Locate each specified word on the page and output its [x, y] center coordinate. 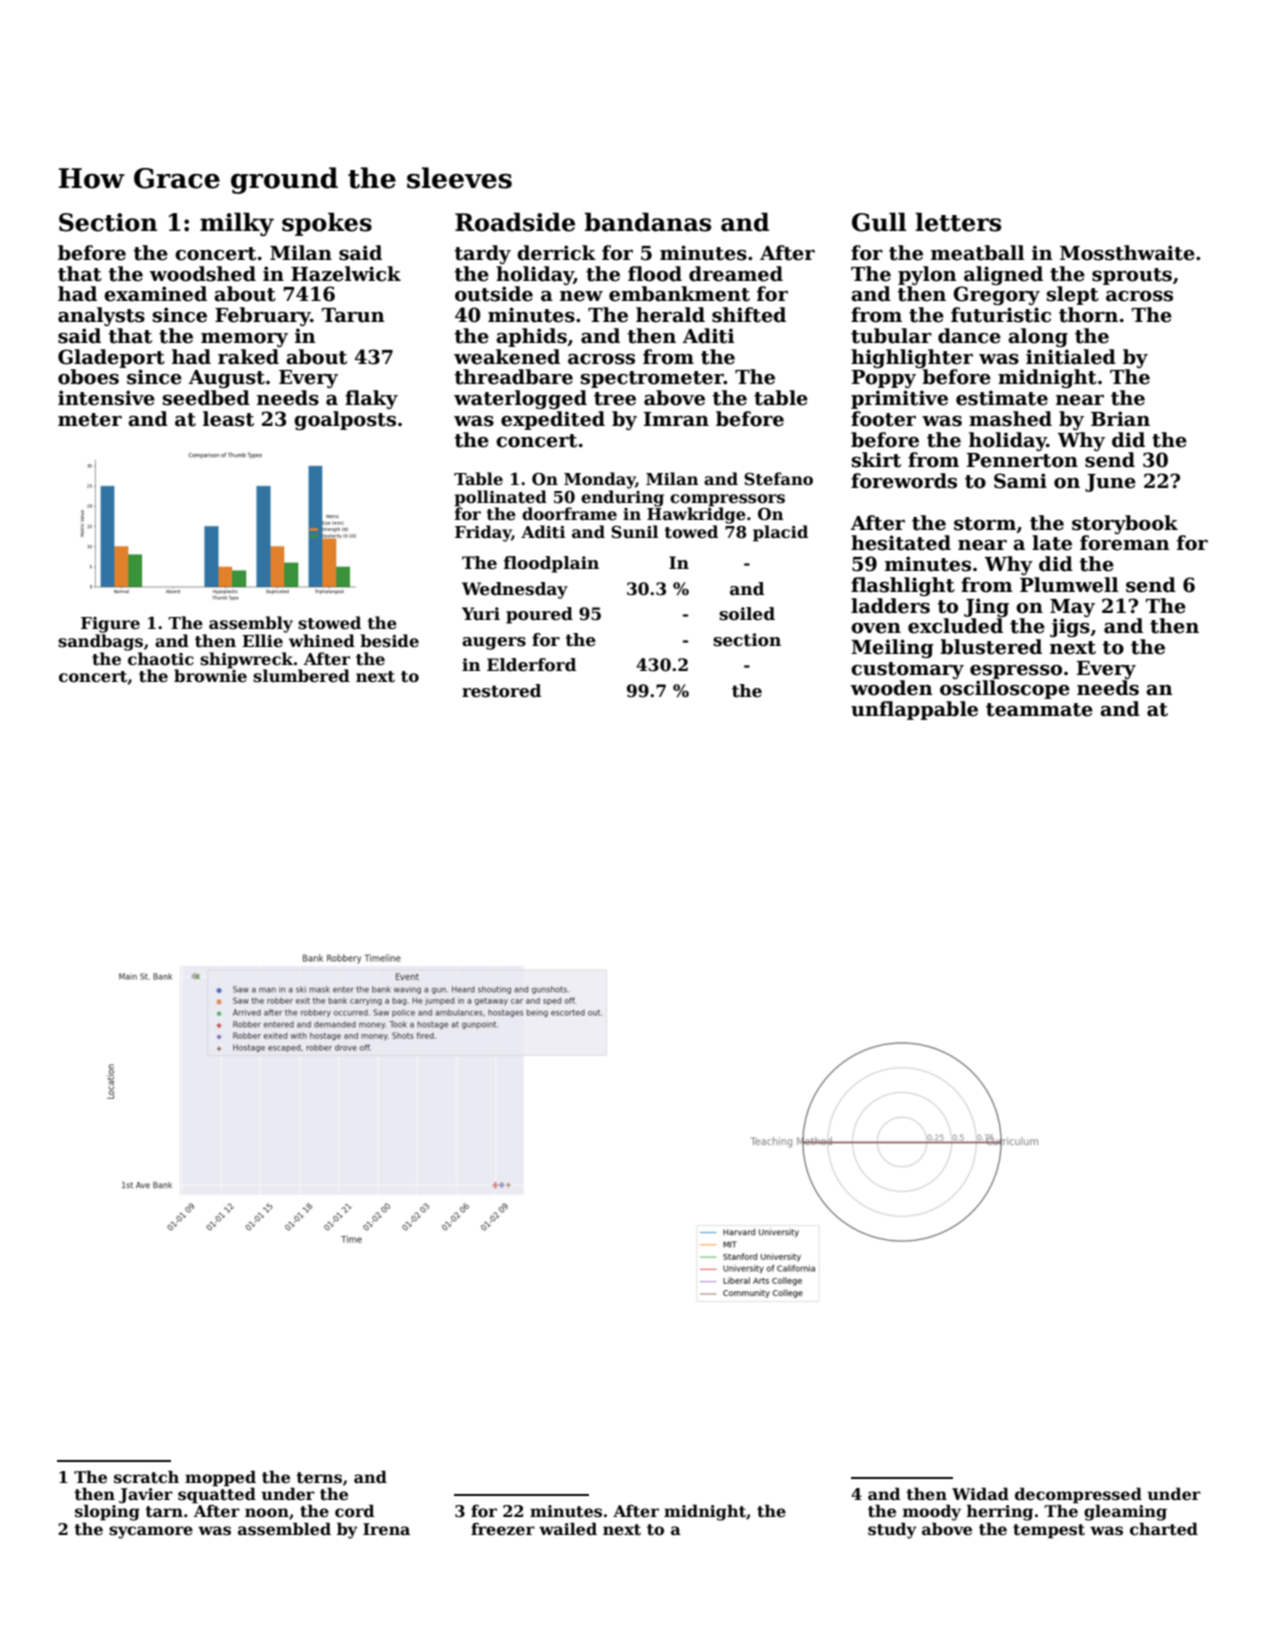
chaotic [161, 659]
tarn [164, 1512]
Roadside [515, 222]
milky [237, 224]
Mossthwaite [1127, 253]
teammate [1039, 710]
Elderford [531, 665]
